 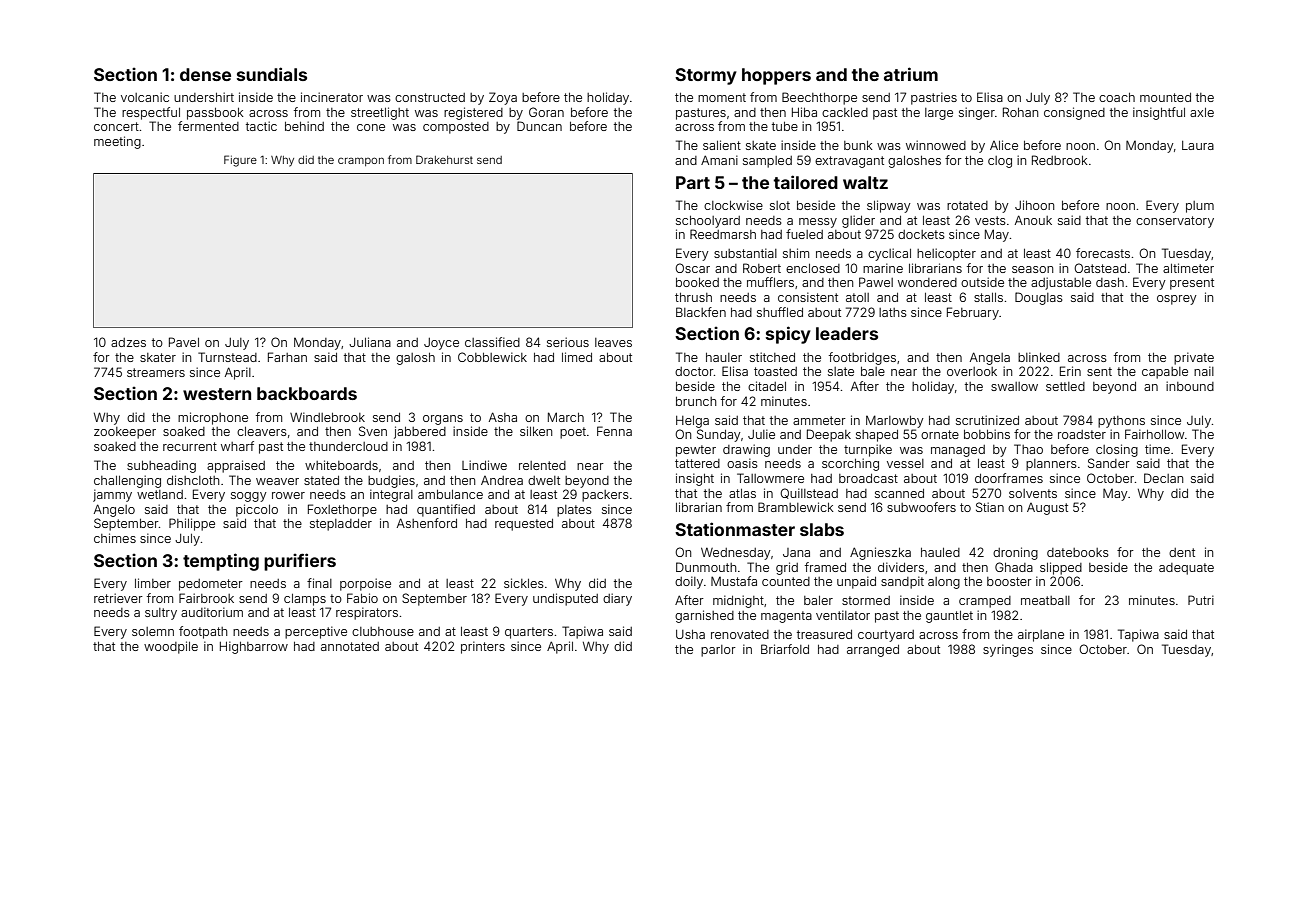 I want to click on atrium, so click(x=911, y=74).
